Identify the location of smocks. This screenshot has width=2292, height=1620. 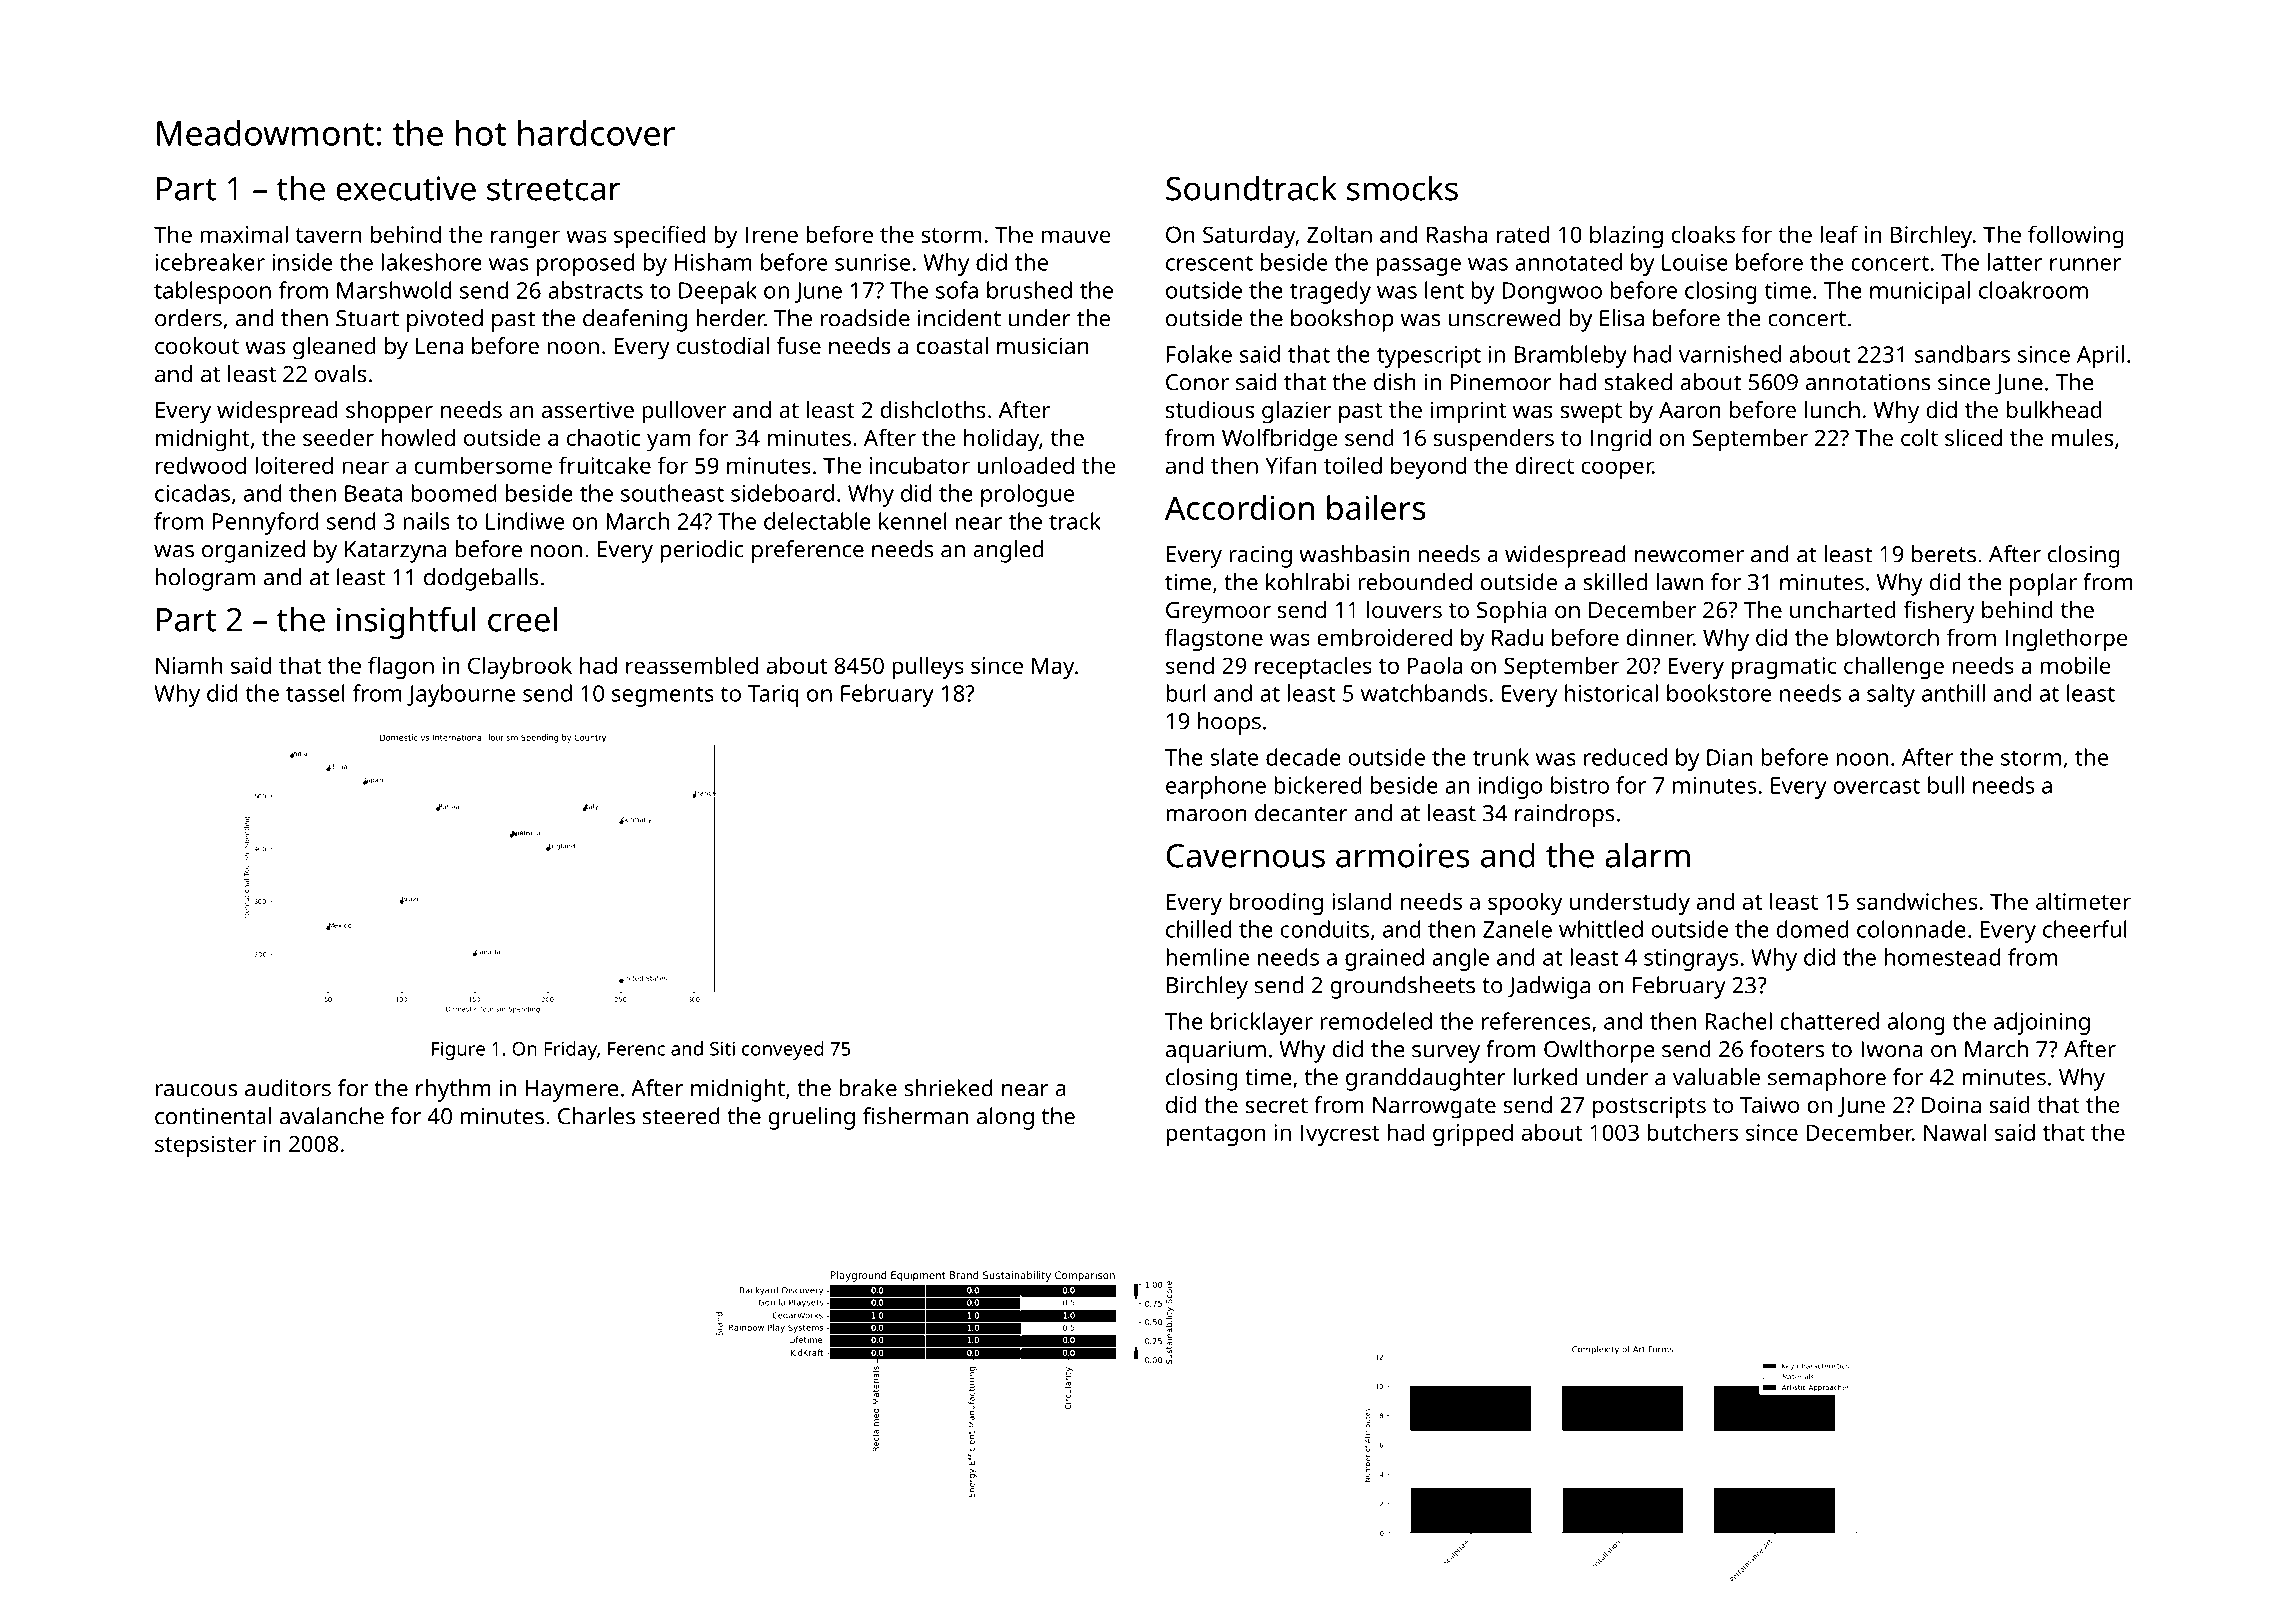
(1402, 188).
